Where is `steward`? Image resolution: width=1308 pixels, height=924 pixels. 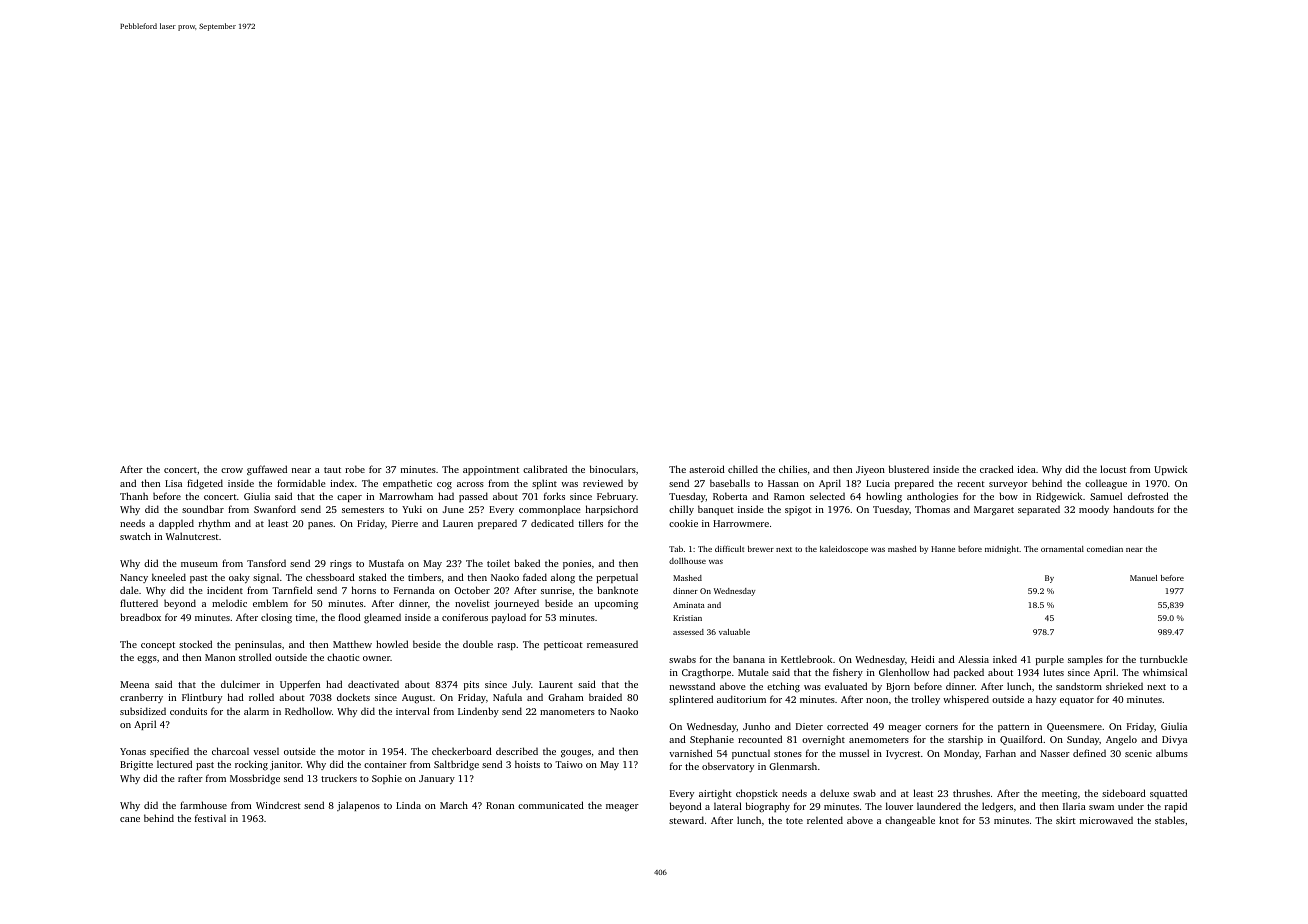 steward is located at coordinates (686, 820).
